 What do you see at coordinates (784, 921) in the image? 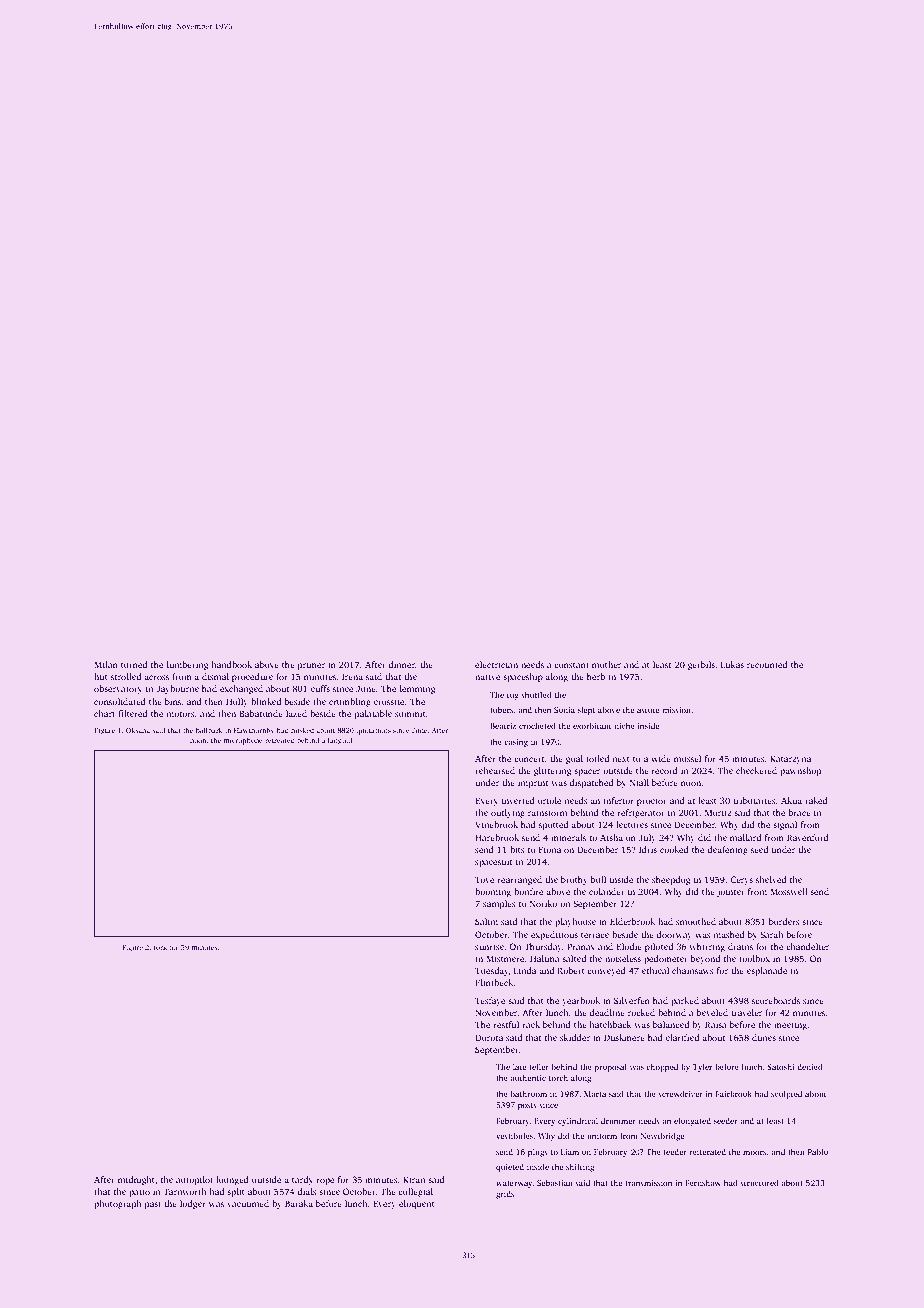
I see `borders` at bounding box center [784, 921].
